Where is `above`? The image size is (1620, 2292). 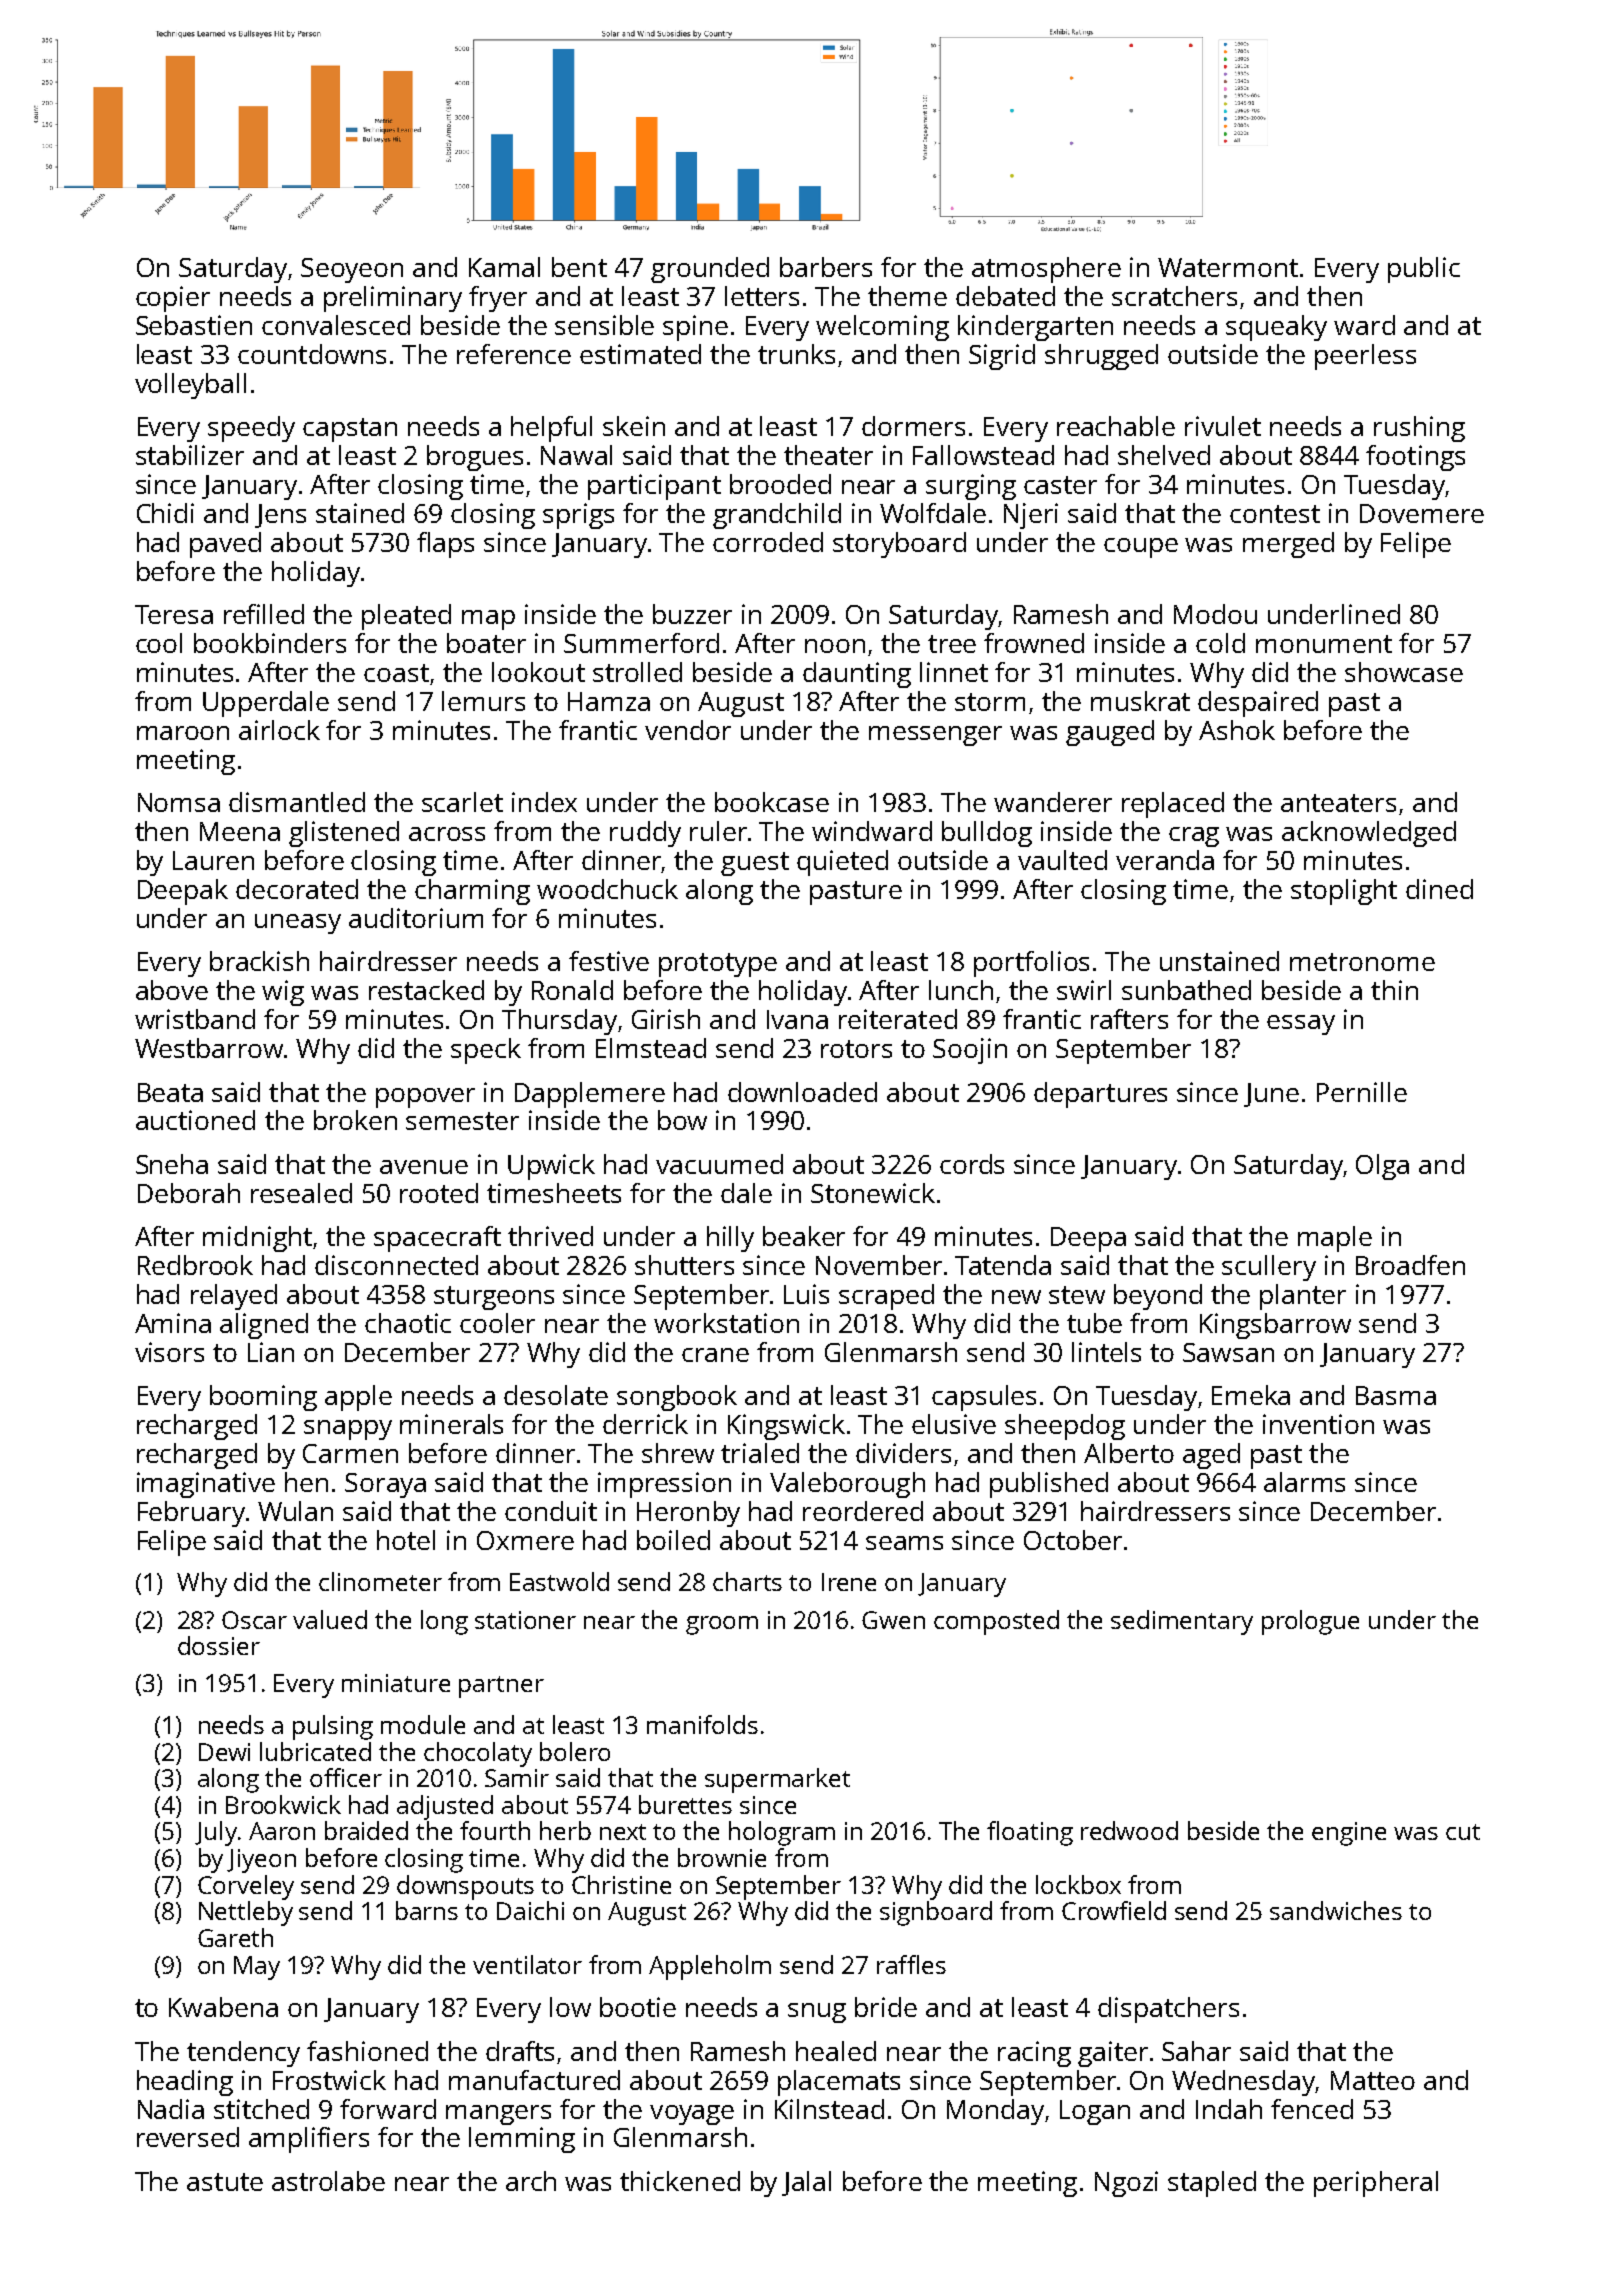
above is located at coordinates (172, 990).
